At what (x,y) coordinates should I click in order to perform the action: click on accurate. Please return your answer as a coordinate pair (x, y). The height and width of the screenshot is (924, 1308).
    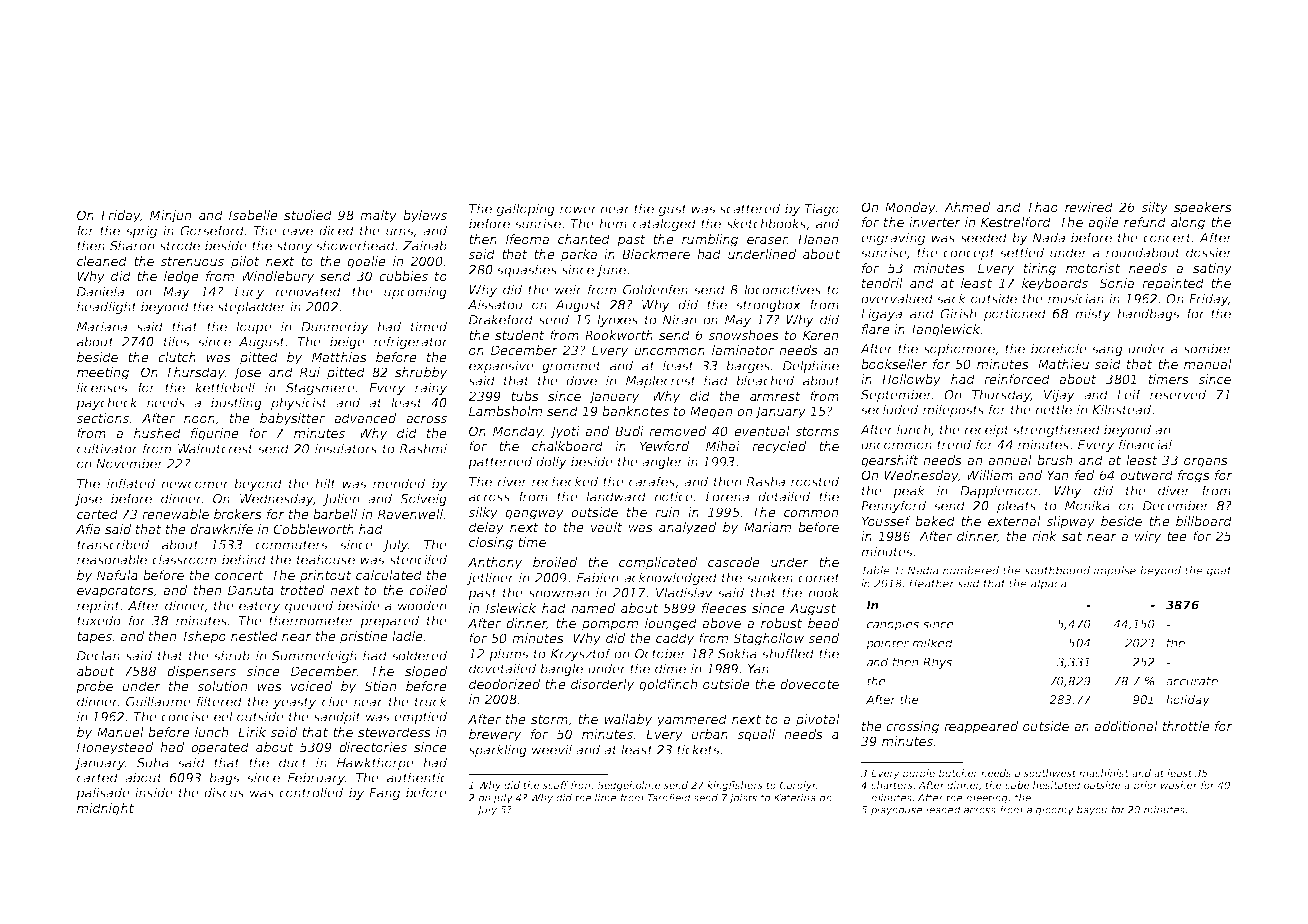
    Looking at the image, I should click on (1192, 681).
